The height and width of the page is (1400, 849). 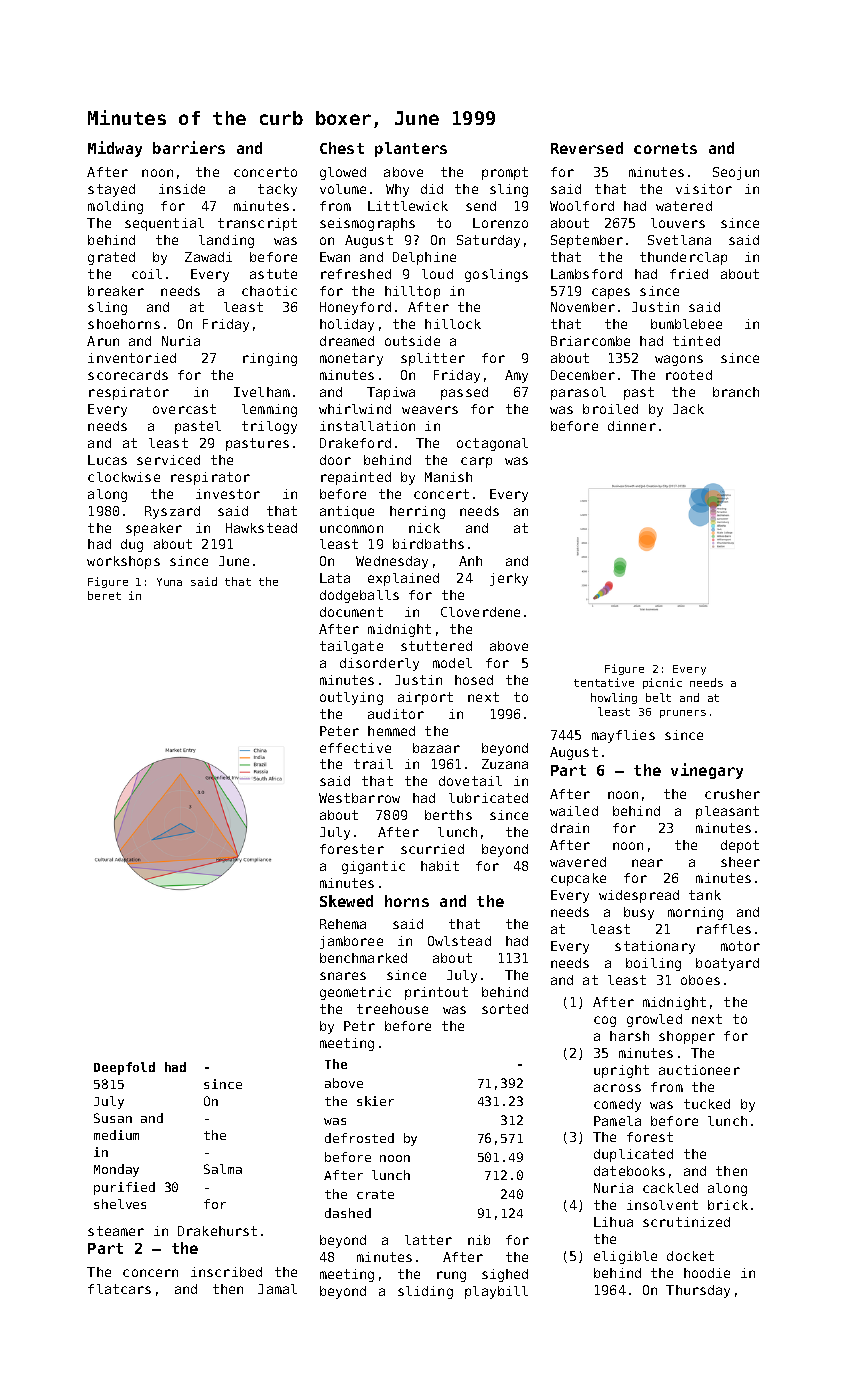 What do you see at coordinates (412, 341) in the page?
I see `outside` at bounding box center [412, 341].
